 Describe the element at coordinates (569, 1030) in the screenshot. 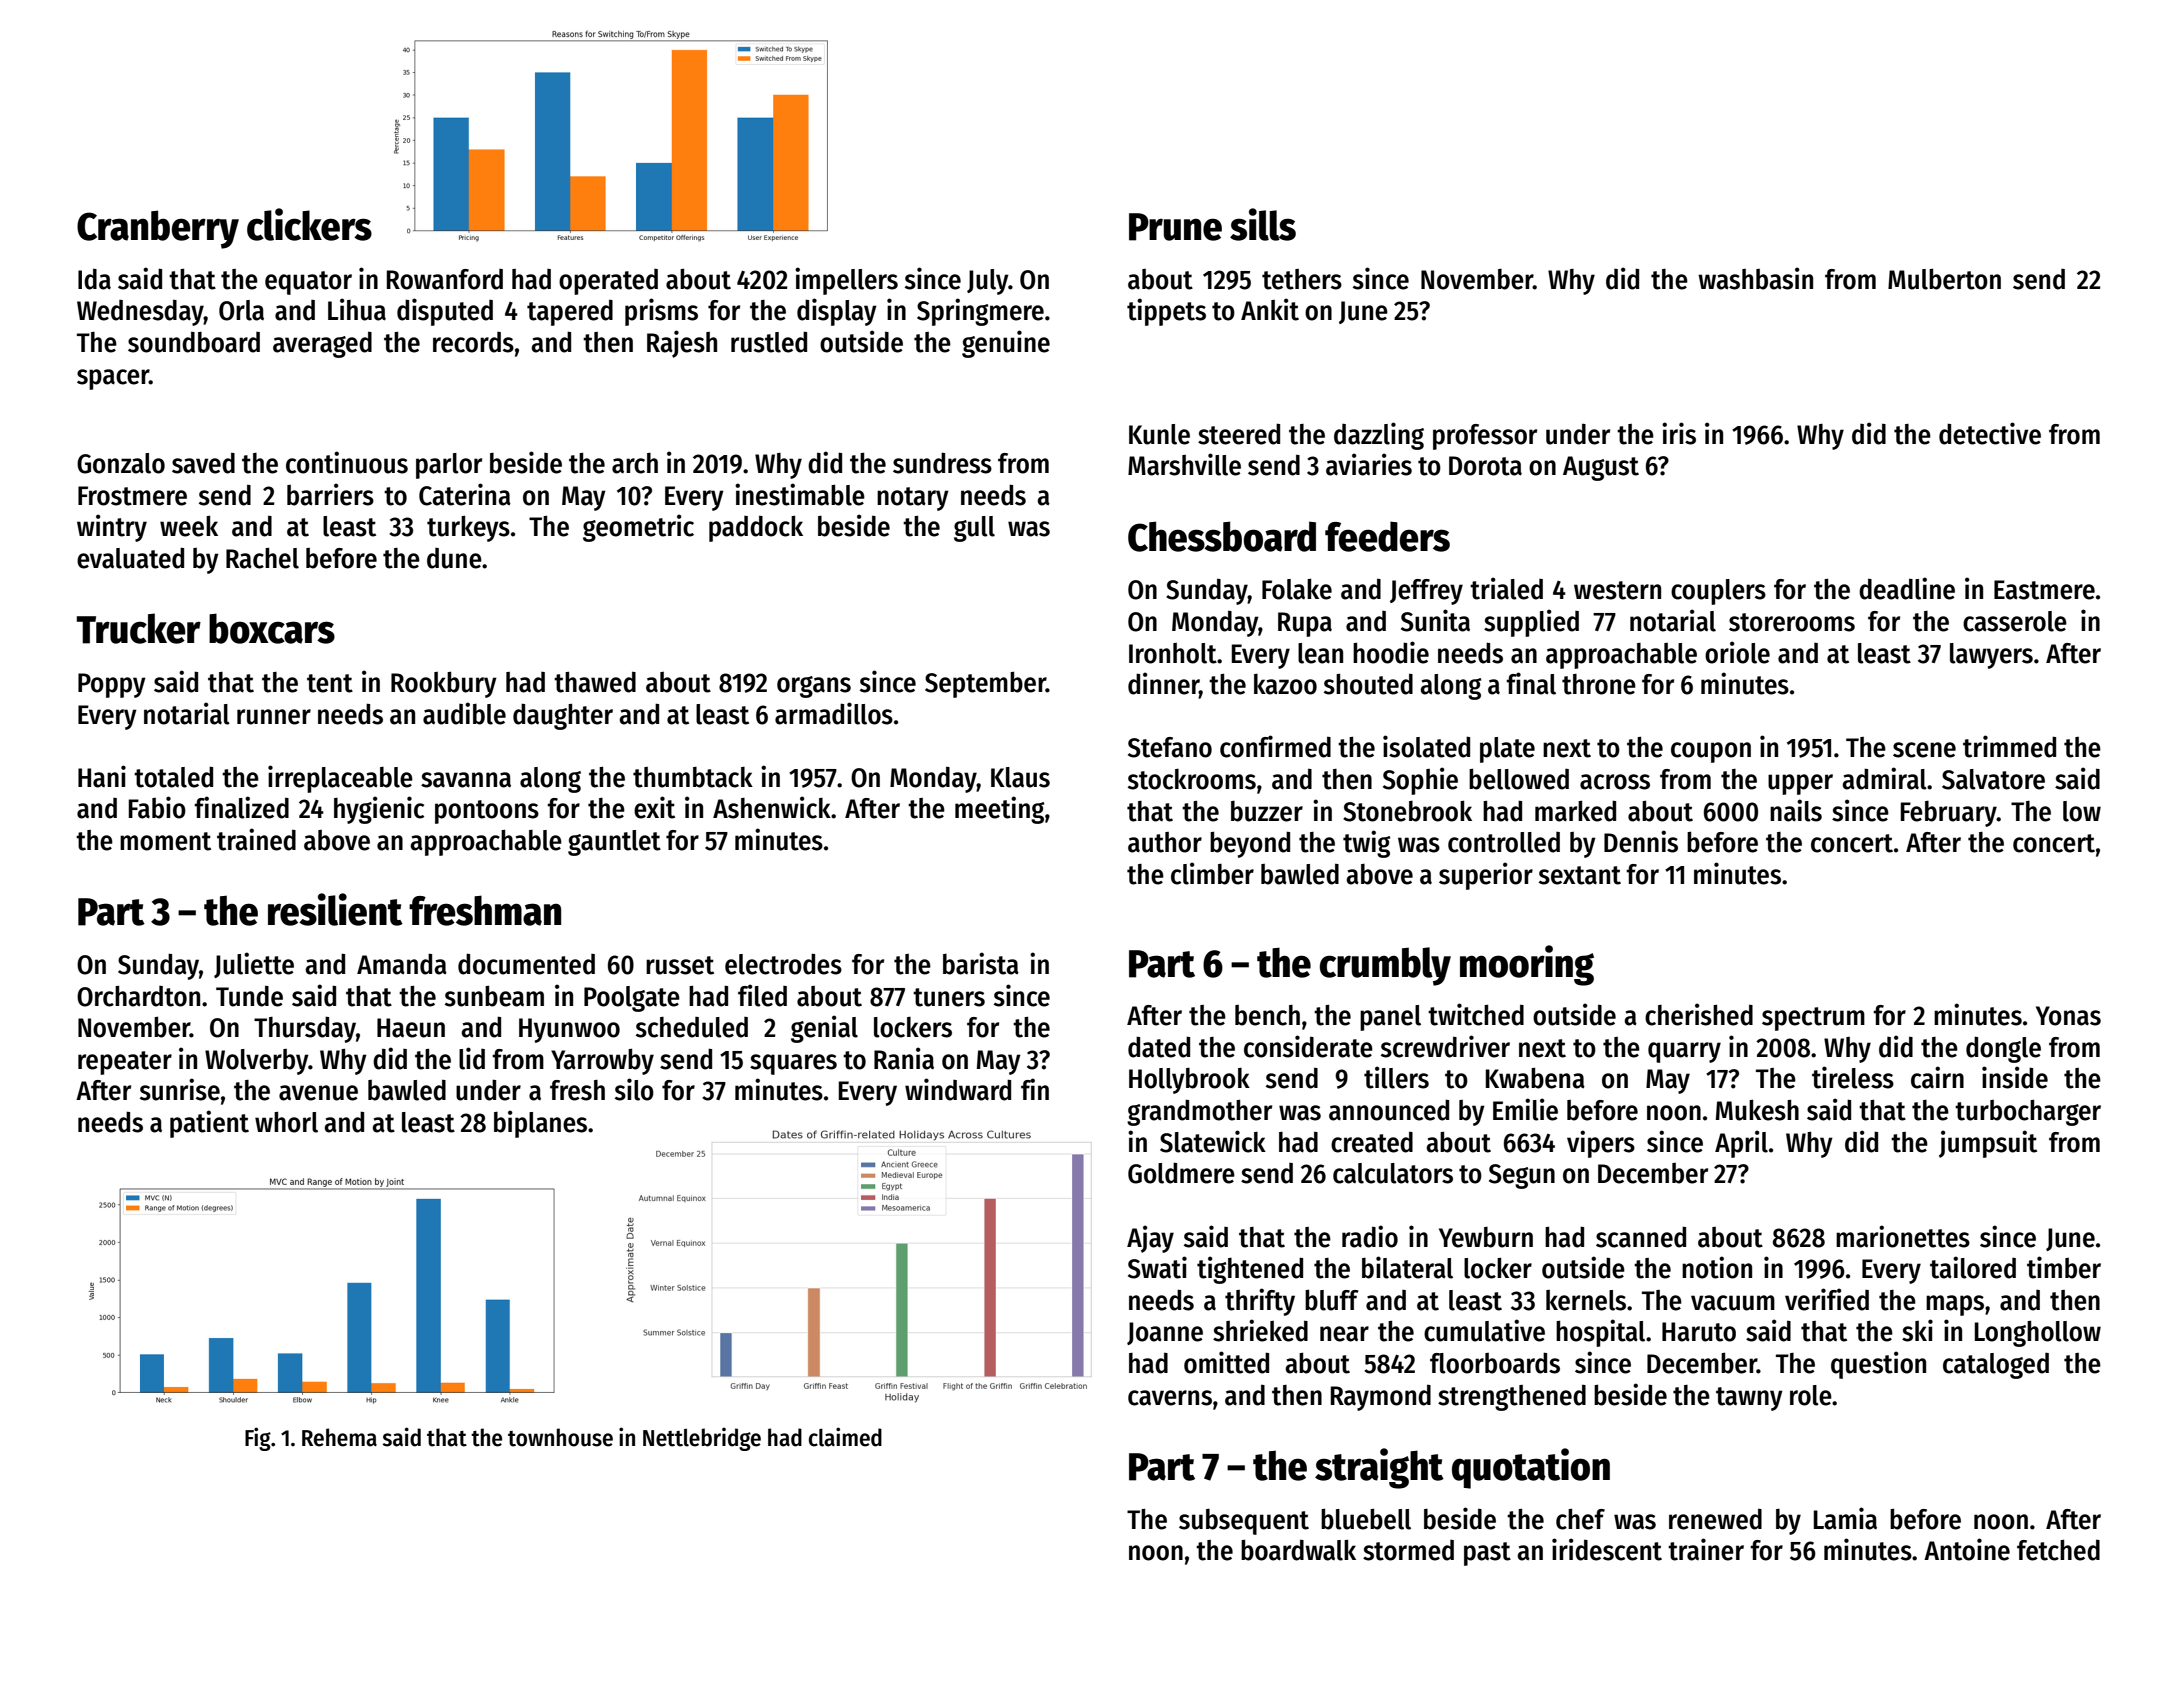

I see `Hyunwoo` at that location.
